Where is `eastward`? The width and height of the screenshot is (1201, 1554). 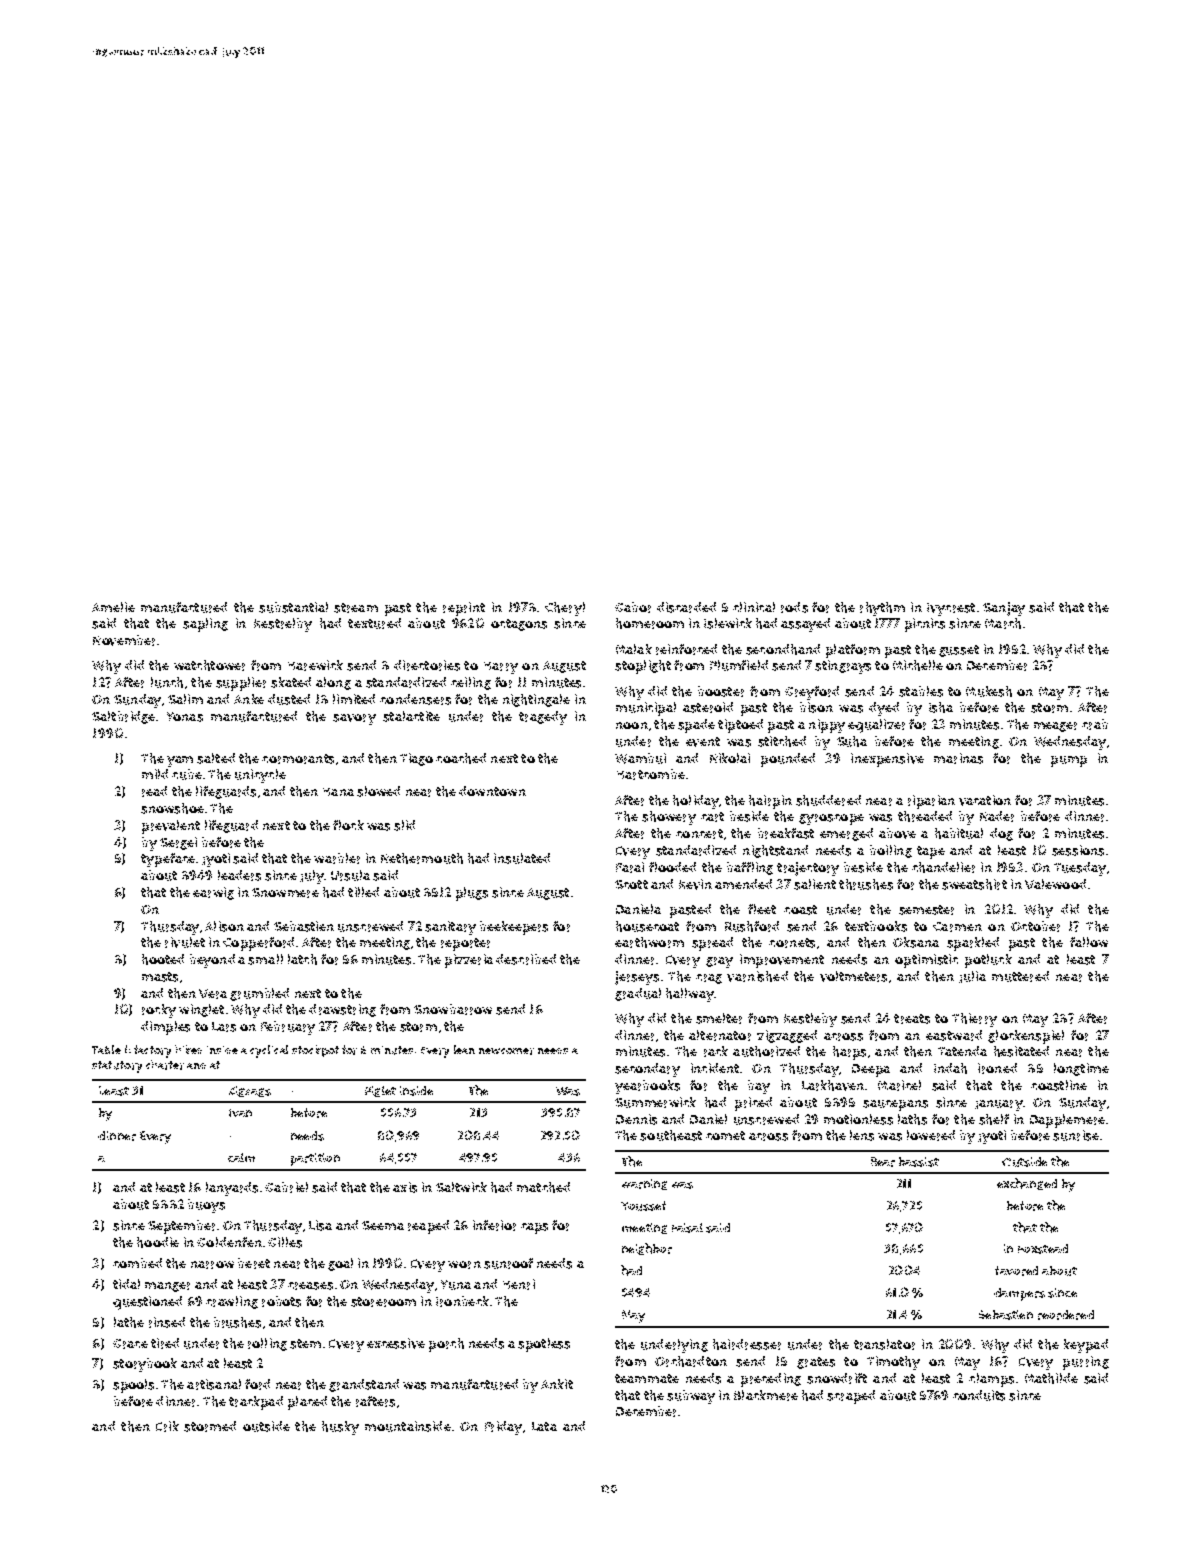 eastward is located at coordinates (954, 1035).
